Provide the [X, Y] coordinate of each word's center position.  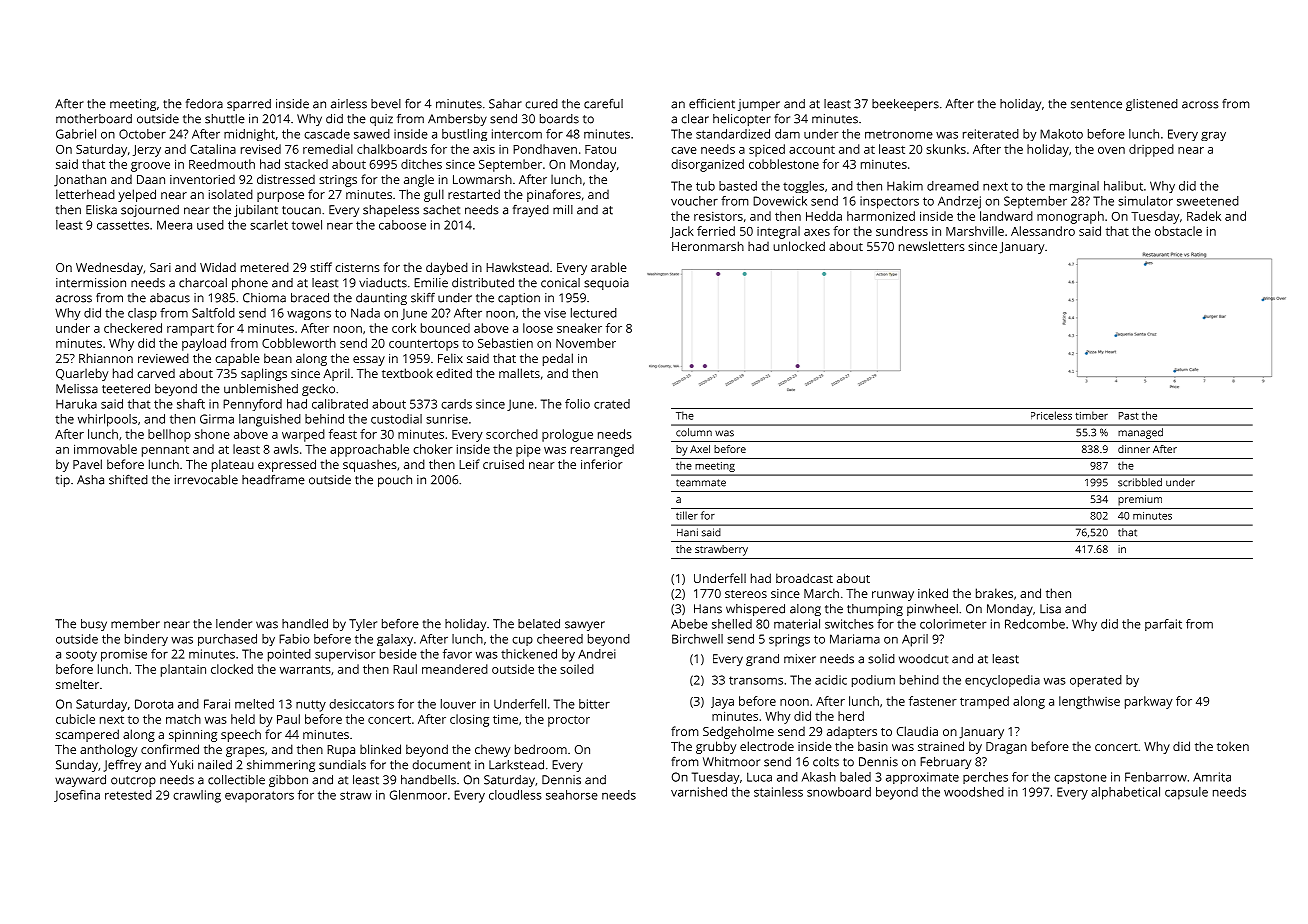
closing [469, 720]
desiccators [361, 704]
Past [1129, 416]
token [1233, 746]
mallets [519, 373]
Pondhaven [545, 149]
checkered [133, 328]
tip [63, 481]
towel [307, 225]
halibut [1123, 186]
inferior [601, 464]
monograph [1070, 217]
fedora [204, 104]
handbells [428, 780]
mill [563, 210]
